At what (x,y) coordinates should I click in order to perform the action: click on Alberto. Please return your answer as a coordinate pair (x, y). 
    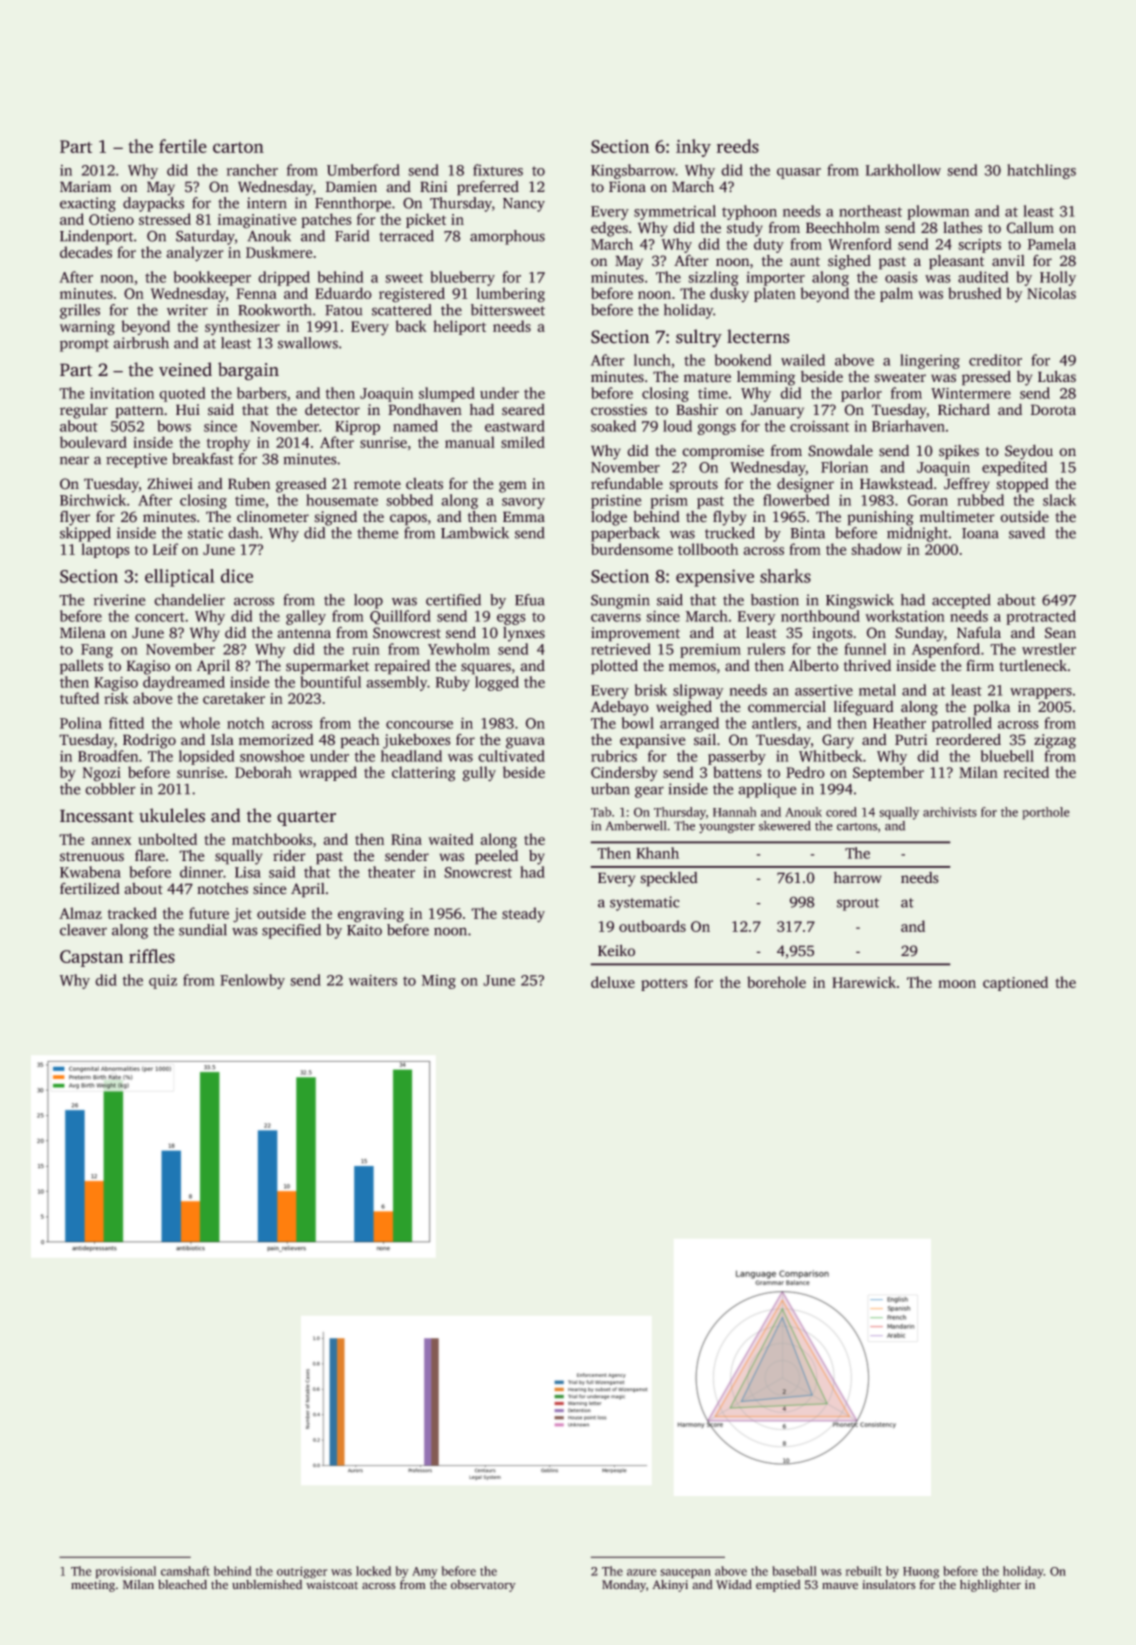
    Looking at the image, I should click on (814, 665).
